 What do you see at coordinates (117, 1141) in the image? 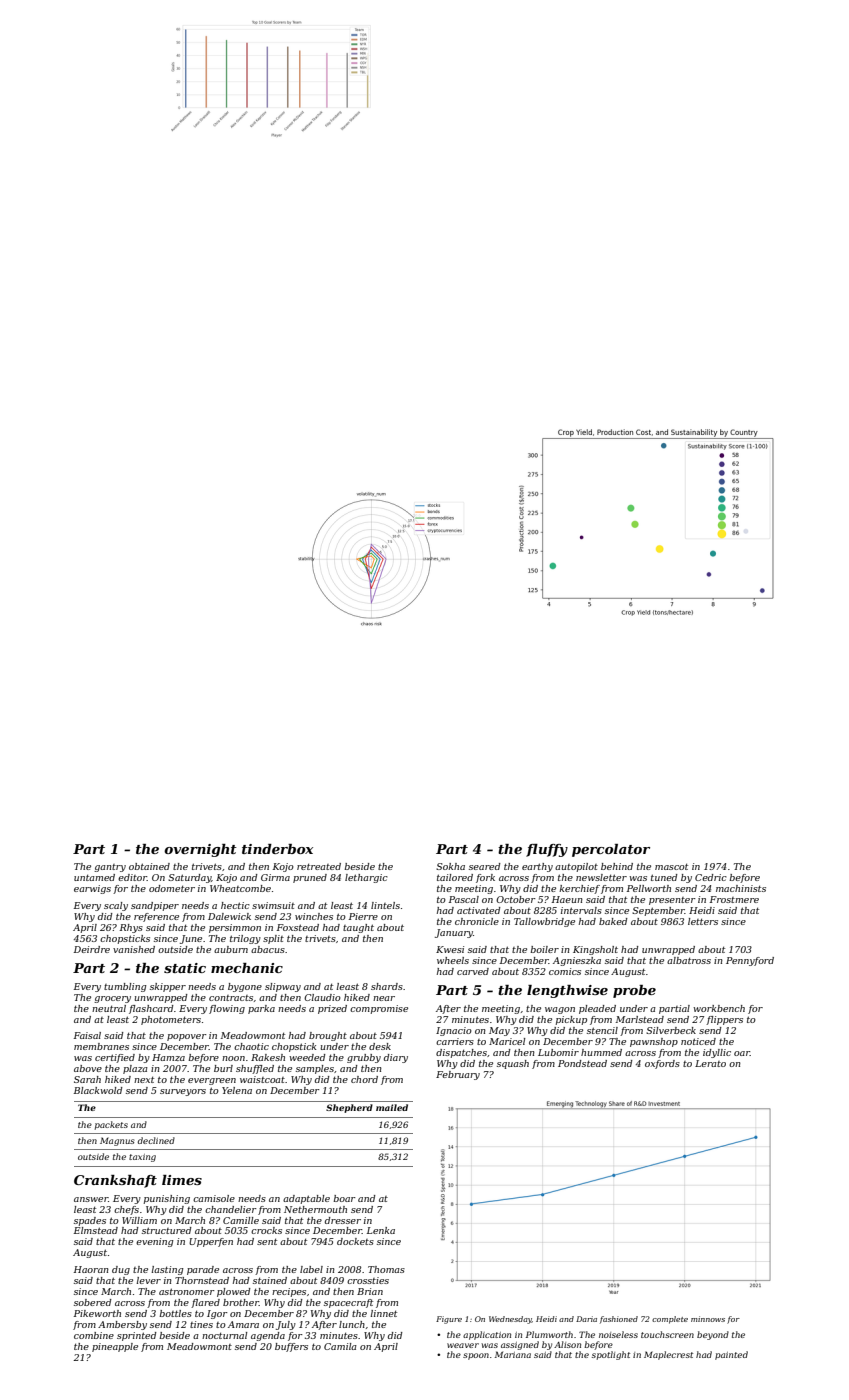
I see `Magnus` at bounding box center [117, 1141].
